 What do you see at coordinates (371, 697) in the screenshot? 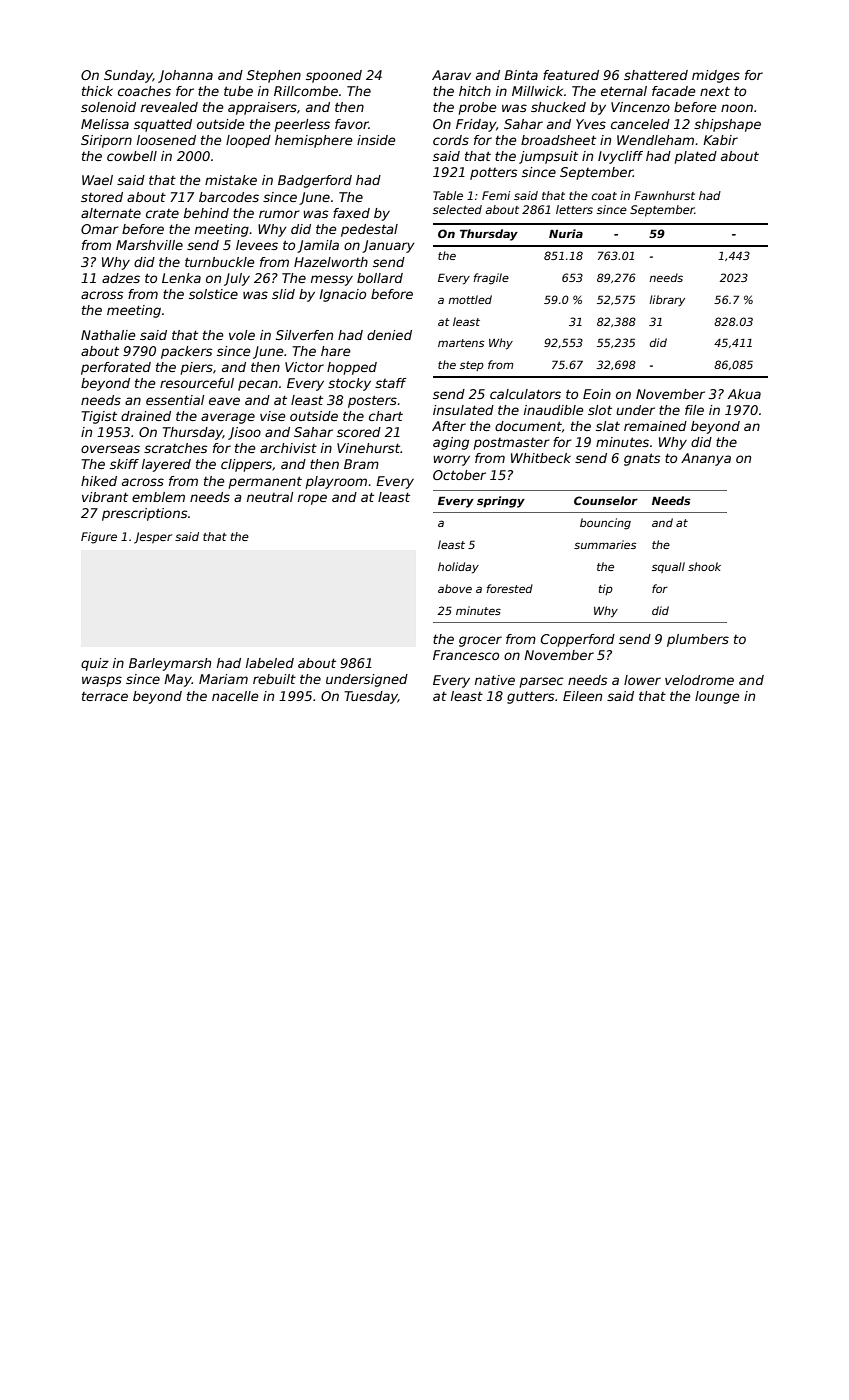
I see `Tuesday` at bounding box center [371, 697].
